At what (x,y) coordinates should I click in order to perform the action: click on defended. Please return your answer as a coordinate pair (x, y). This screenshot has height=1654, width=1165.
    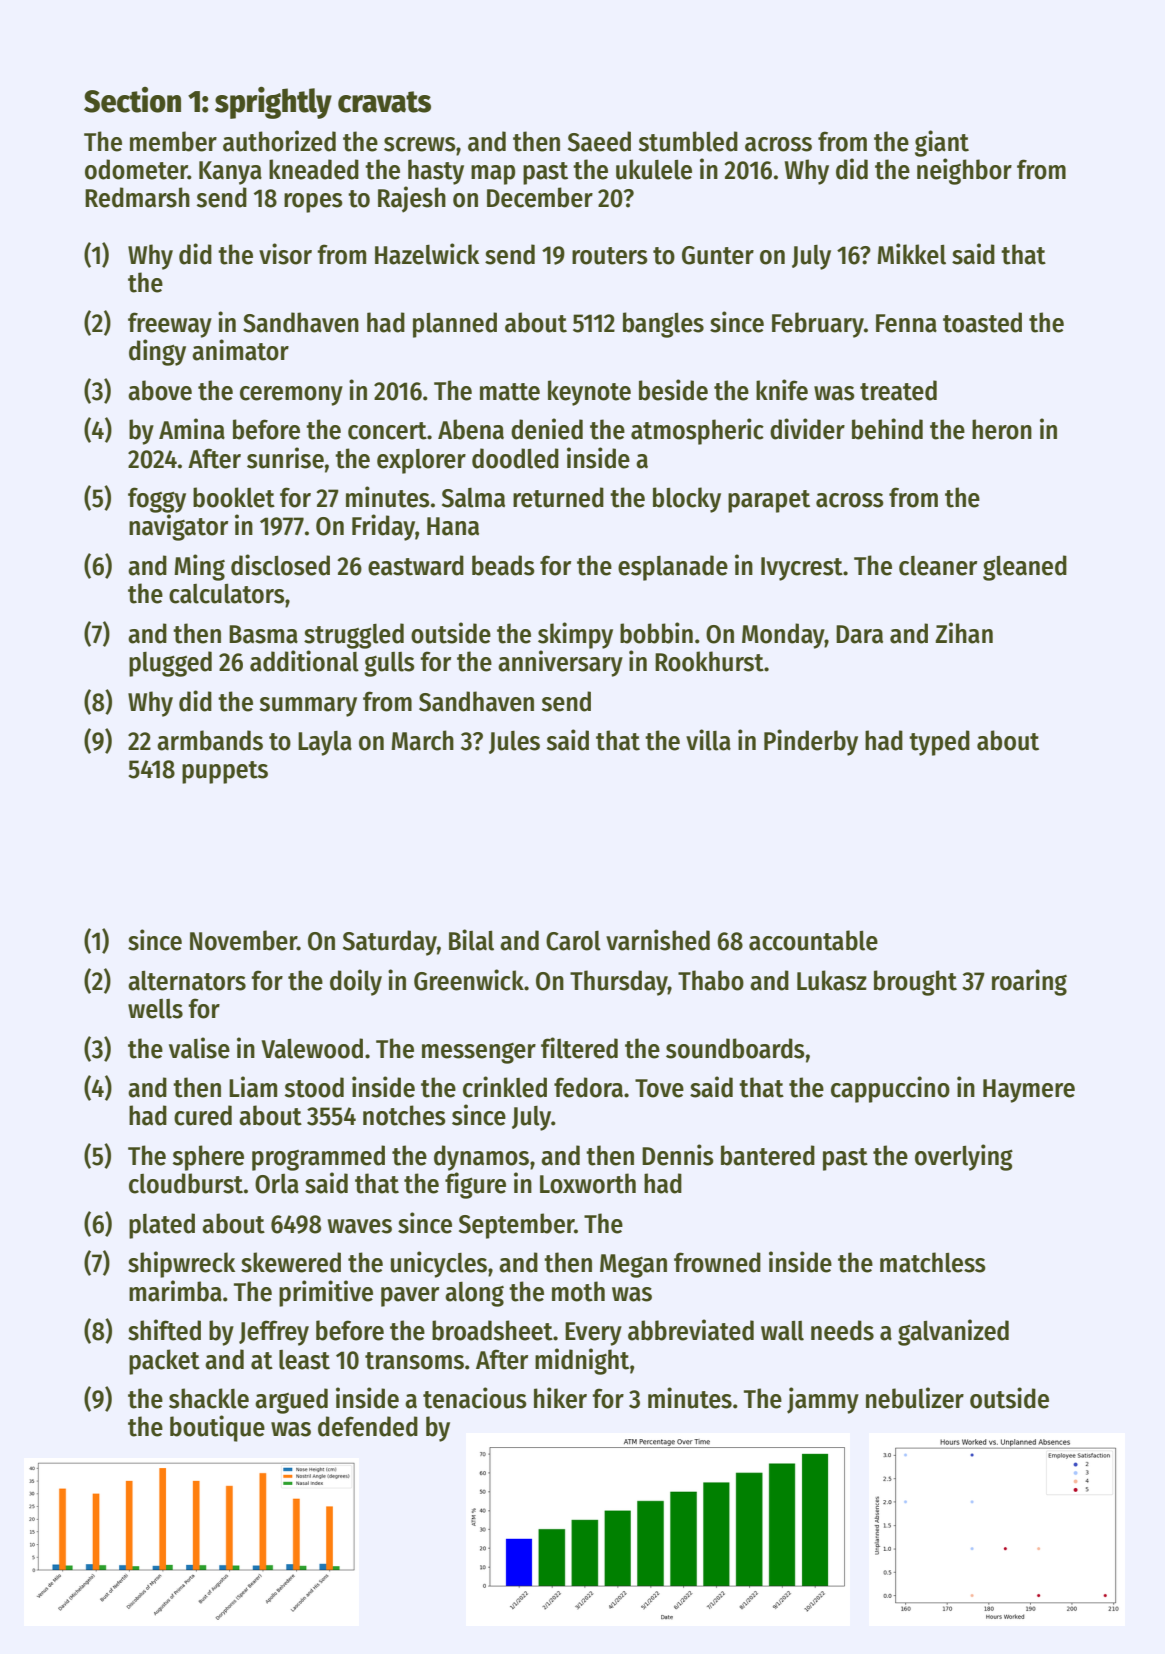
    Looking at the image, I should click on (368, 1426).
